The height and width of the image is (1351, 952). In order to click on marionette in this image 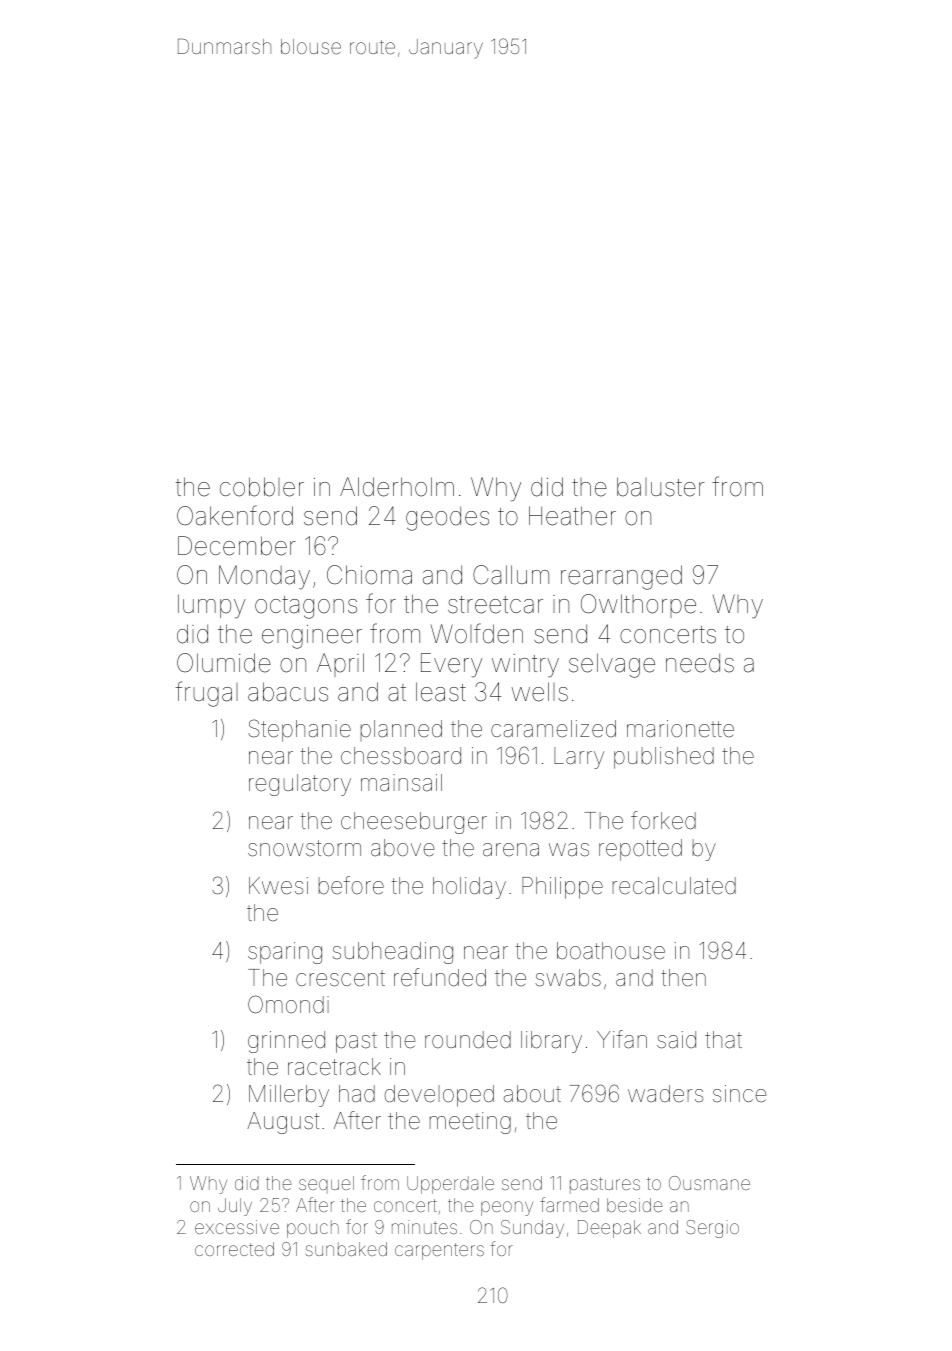, I will do `click(680, 729)`.
